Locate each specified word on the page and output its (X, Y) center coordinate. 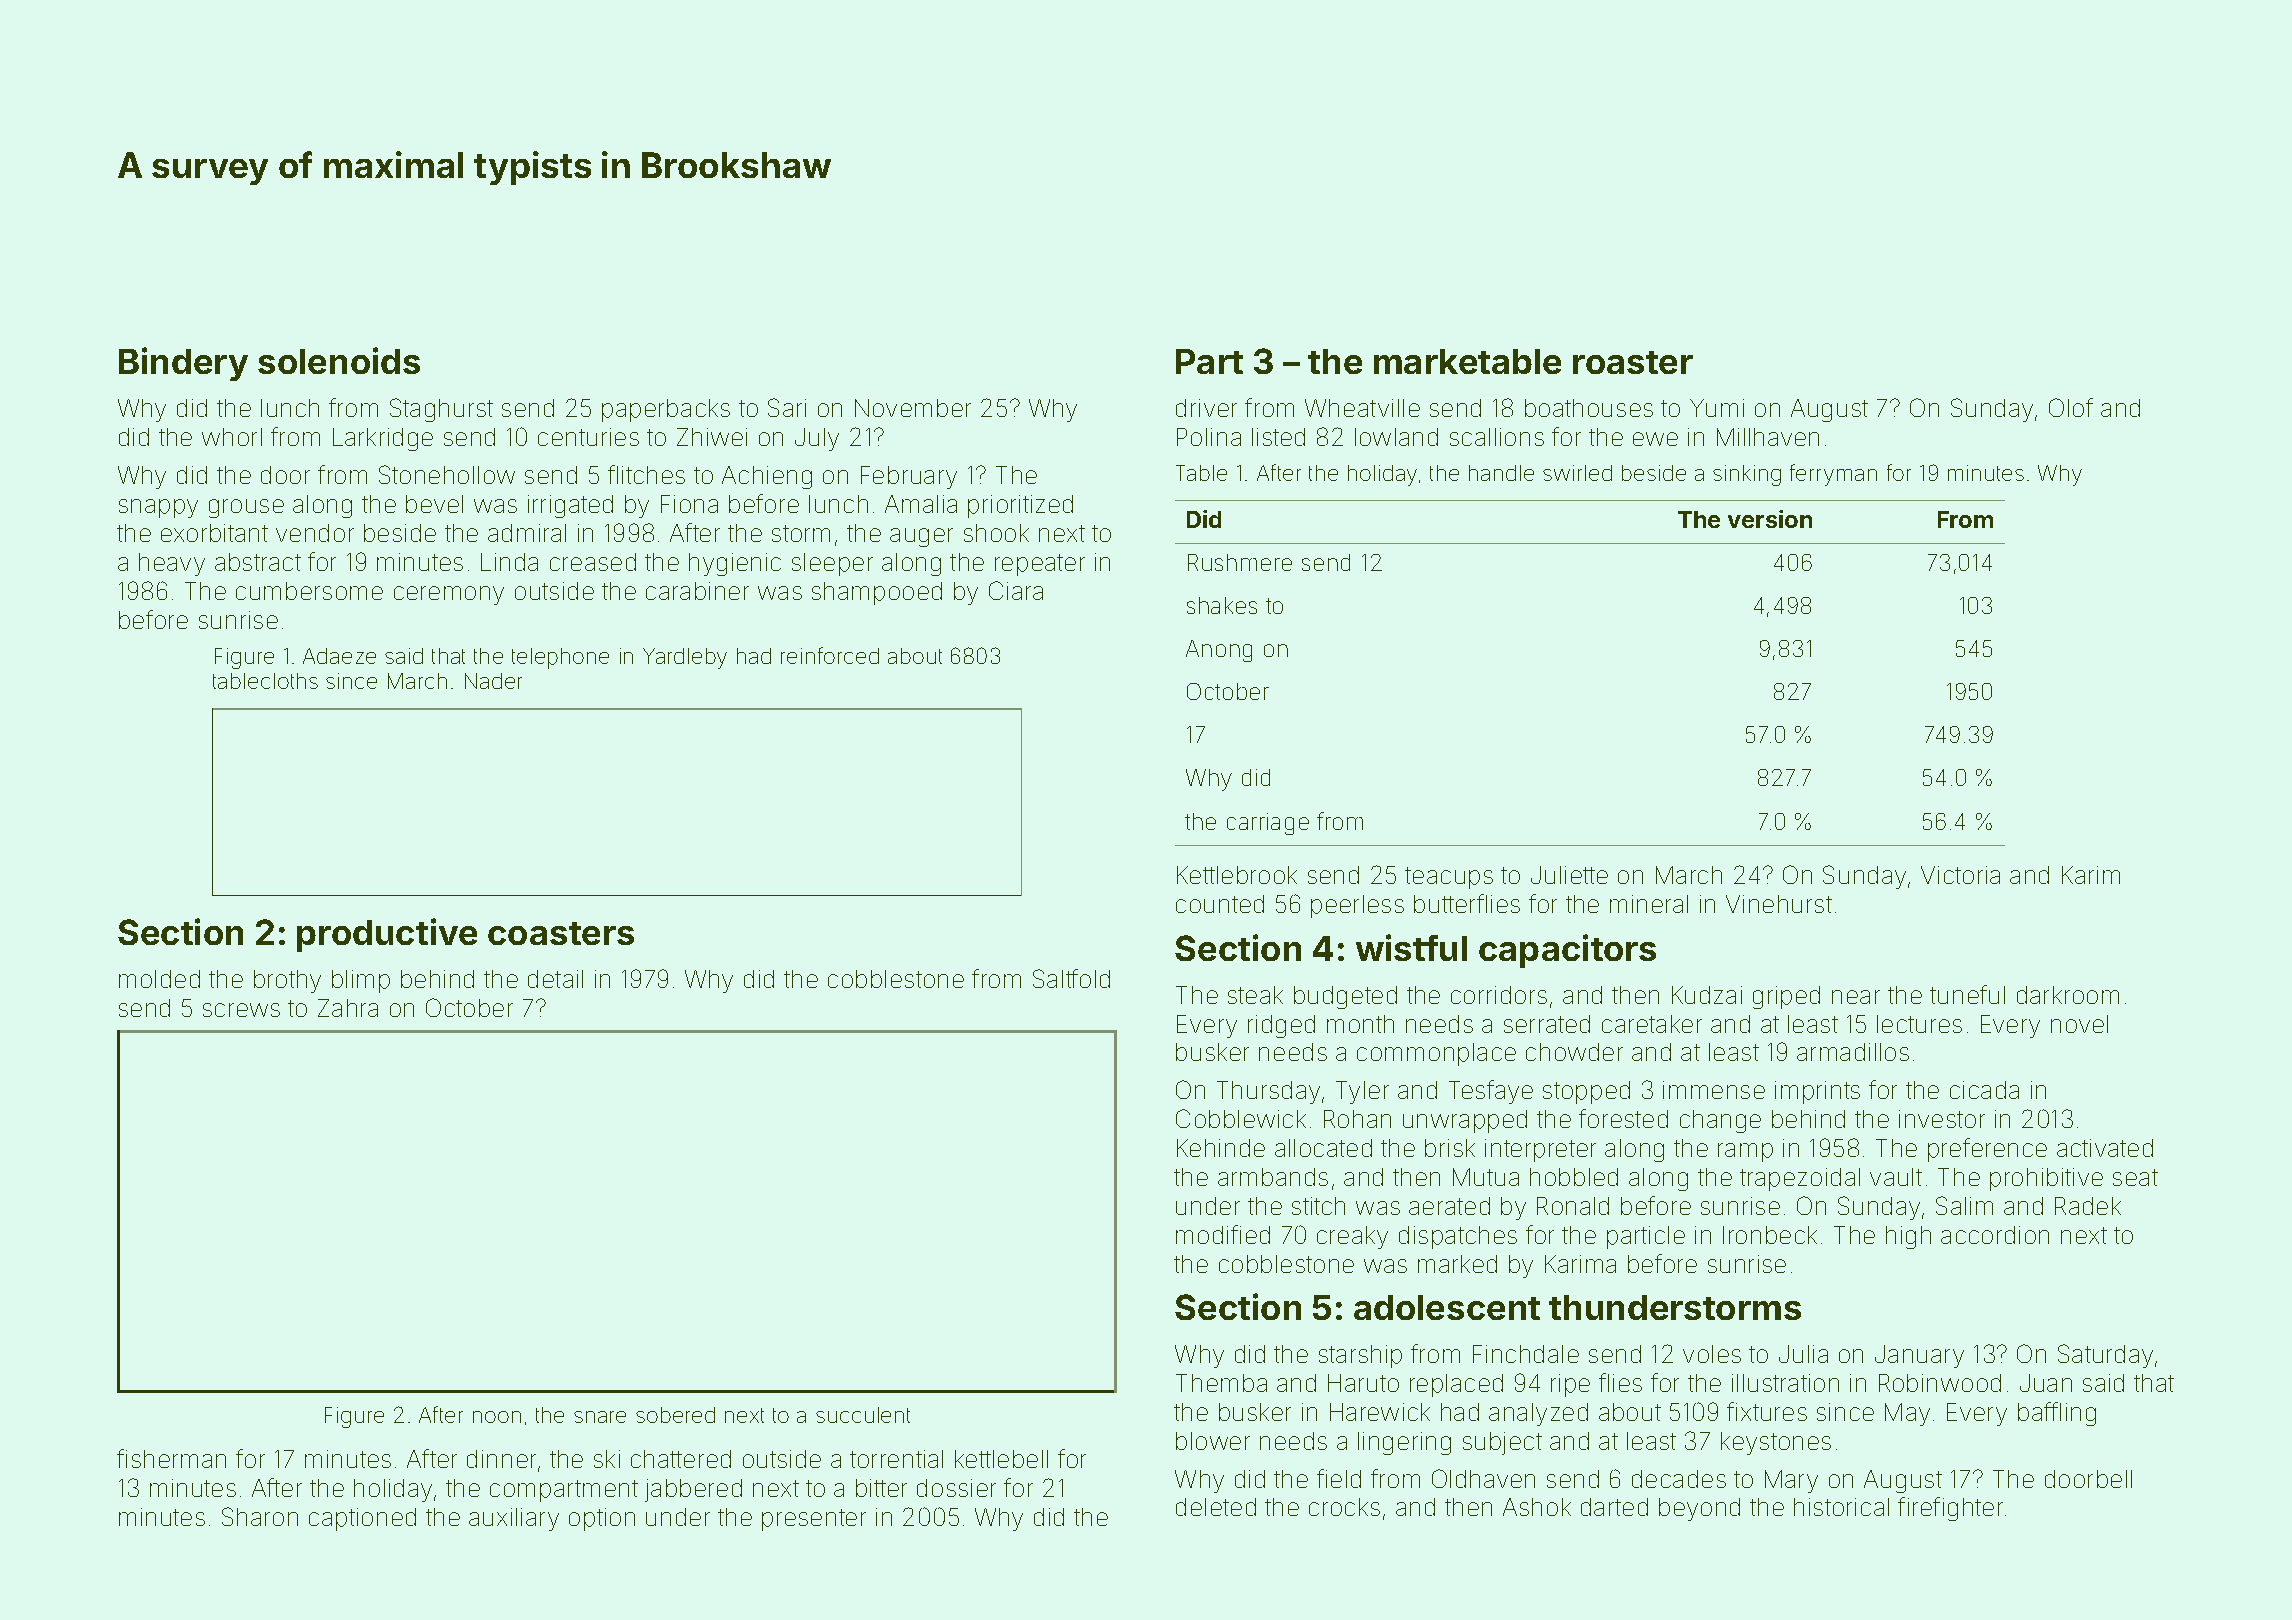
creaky (1352, 1237)
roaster (1633, 362)
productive (387, 935)
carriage (1268, 824)
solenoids (339, 360)
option (602, 1519)
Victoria (1960, 875)
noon (497, 1417)
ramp (1745, 1152)
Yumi (1717, 408)
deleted (1216, 1507)
